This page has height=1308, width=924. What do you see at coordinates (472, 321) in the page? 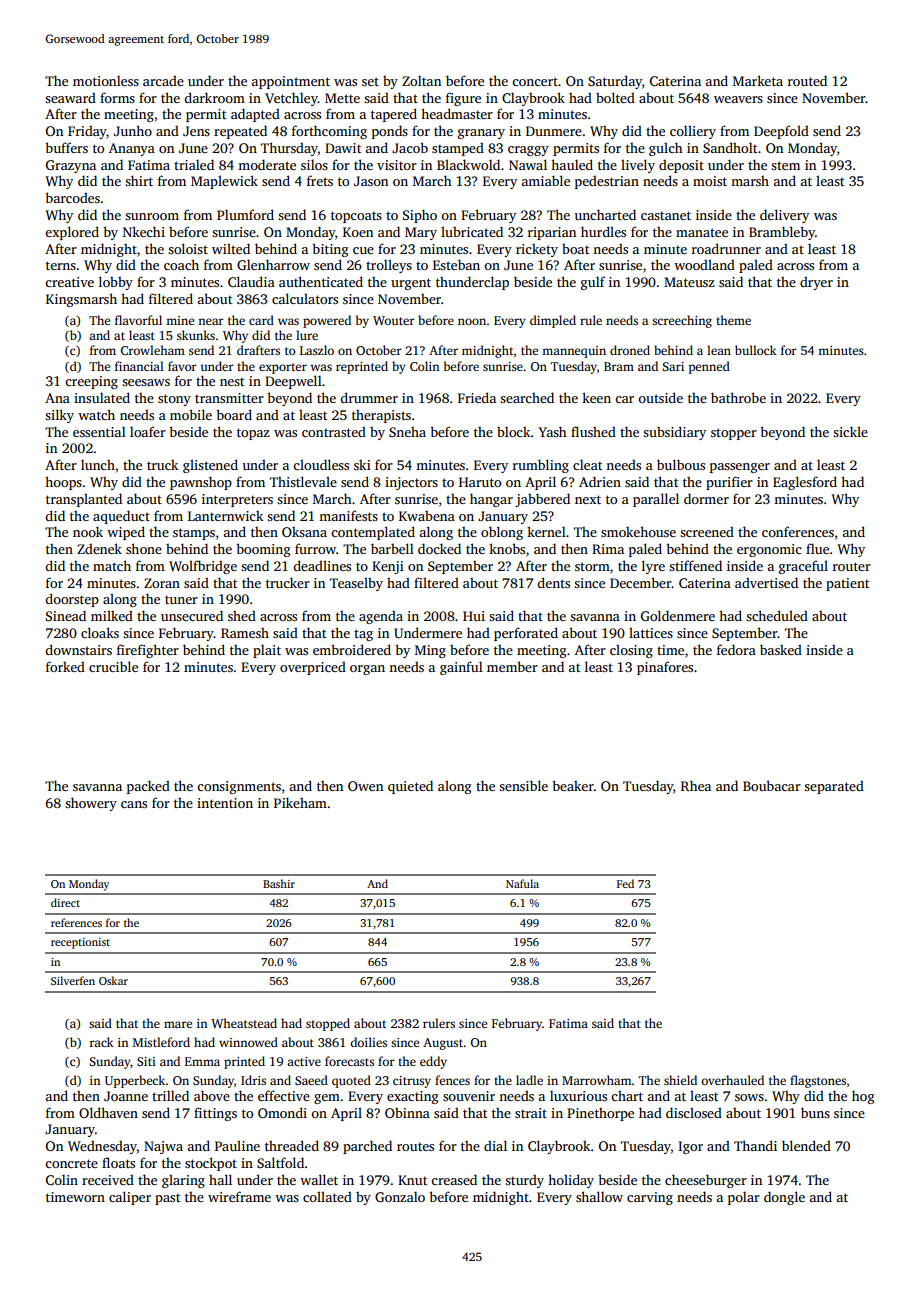
I see `noon` at bounding box center [472, 321].
